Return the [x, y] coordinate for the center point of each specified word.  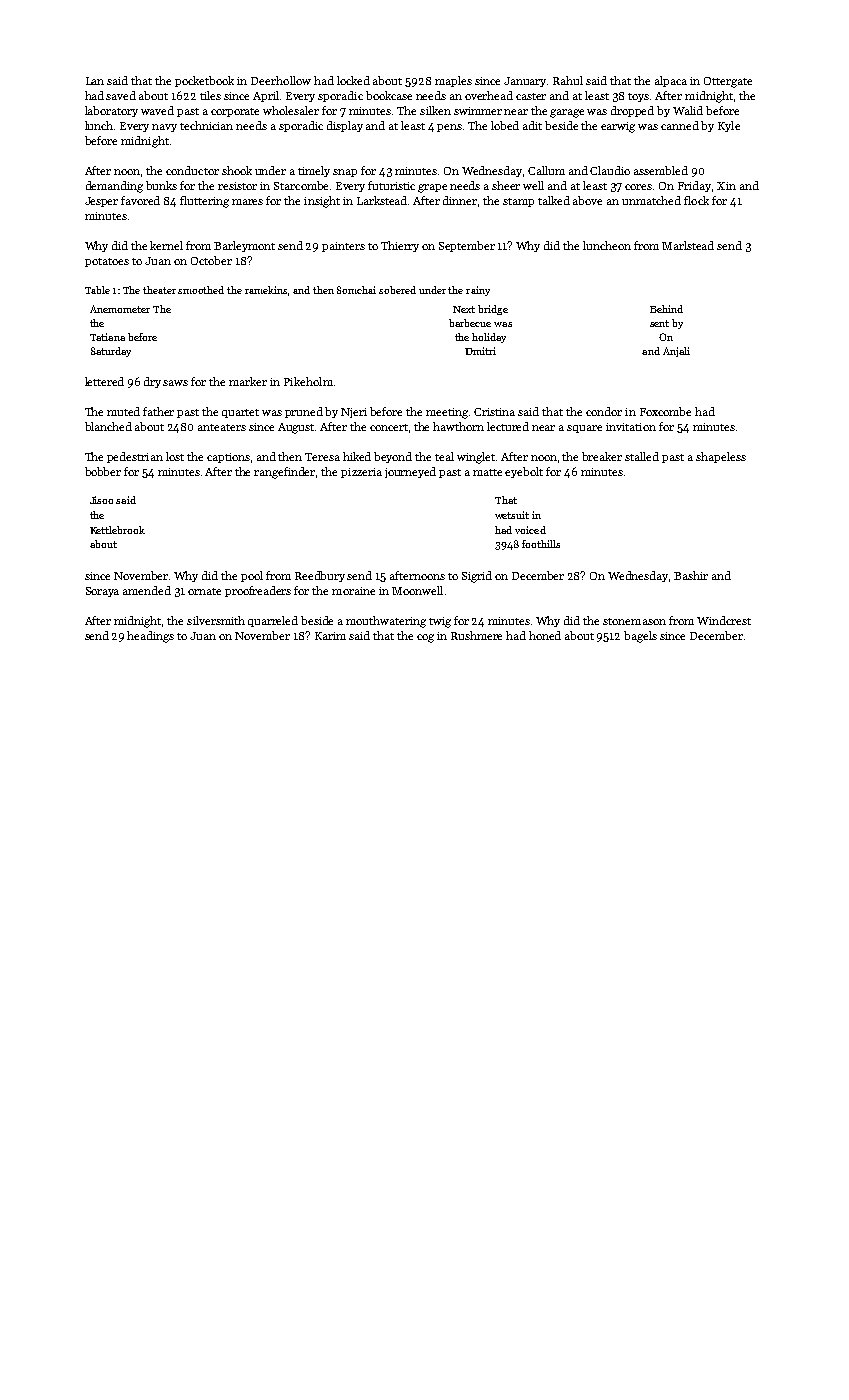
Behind [666, 309]
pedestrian [135, 457]
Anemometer [120, 309]
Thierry [400, 246]
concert [389, 427]
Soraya [102, 592]
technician [206, 125]
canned [680, 125]
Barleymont [244, 246]
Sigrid [477, 577]
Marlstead [688, 245]
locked [353, 80]
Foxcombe [665, 411]
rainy [478, 291]
